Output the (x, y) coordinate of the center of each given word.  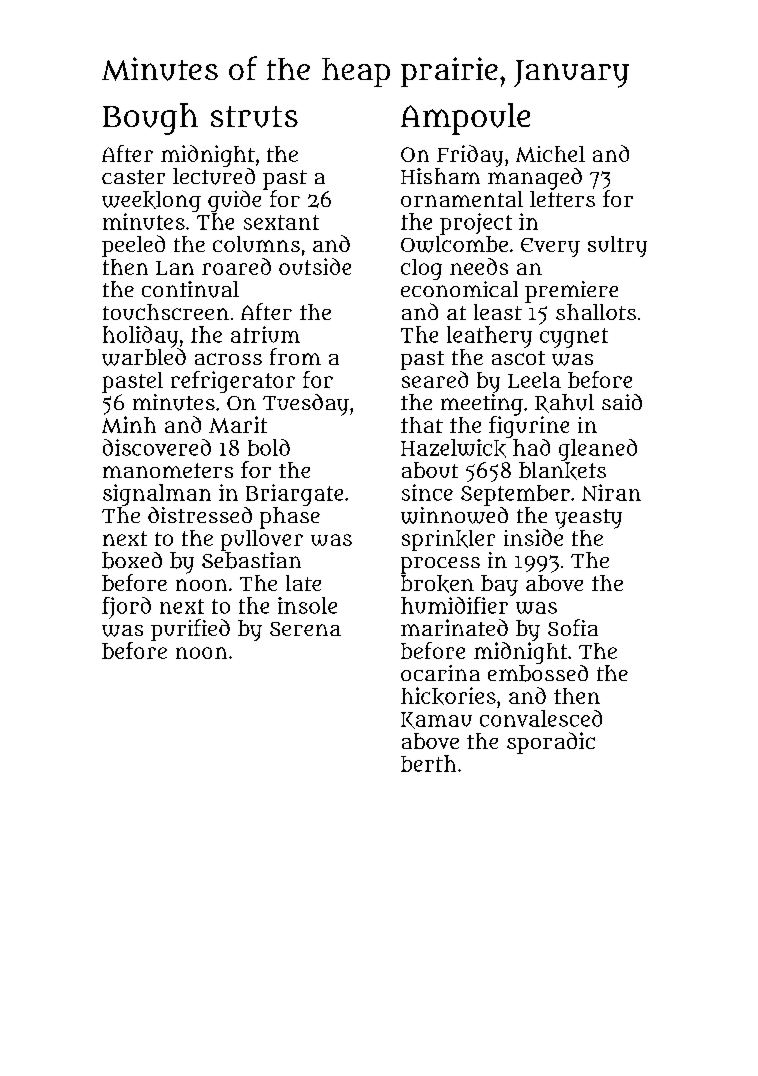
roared (236, 266)
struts (254, 117)
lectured (214, 176)
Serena (305, 629)
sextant (281, 222)
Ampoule (465, 119)
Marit (238, 424)
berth (428, 763)
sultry (617, 246)
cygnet (574, 338)
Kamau (436, 720)
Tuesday (306, 405)
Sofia (573, 627)
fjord (126, 608)
